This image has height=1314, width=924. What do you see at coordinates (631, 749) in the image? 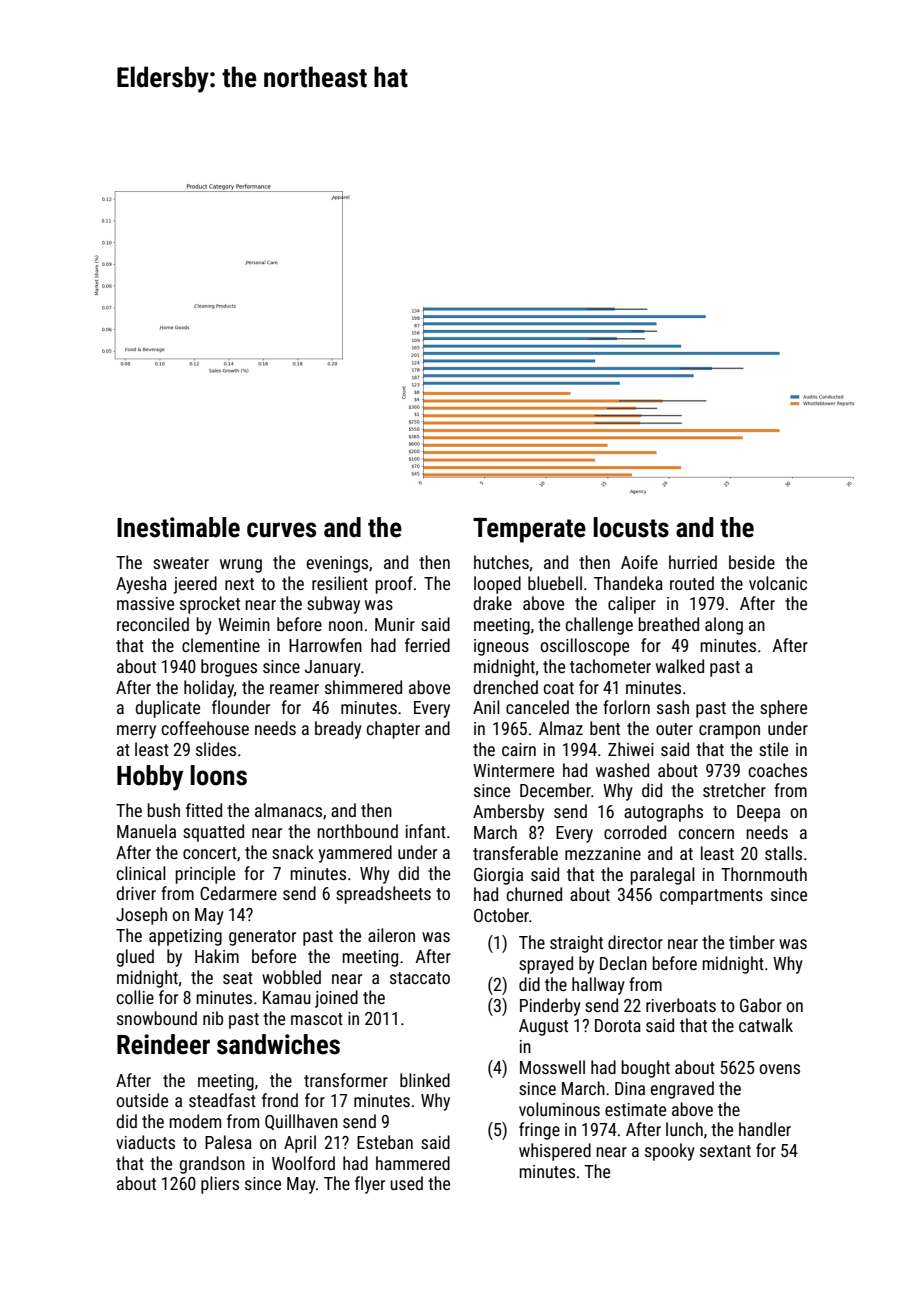
I see `Zhiwei` at bounding box center [631, 749].
